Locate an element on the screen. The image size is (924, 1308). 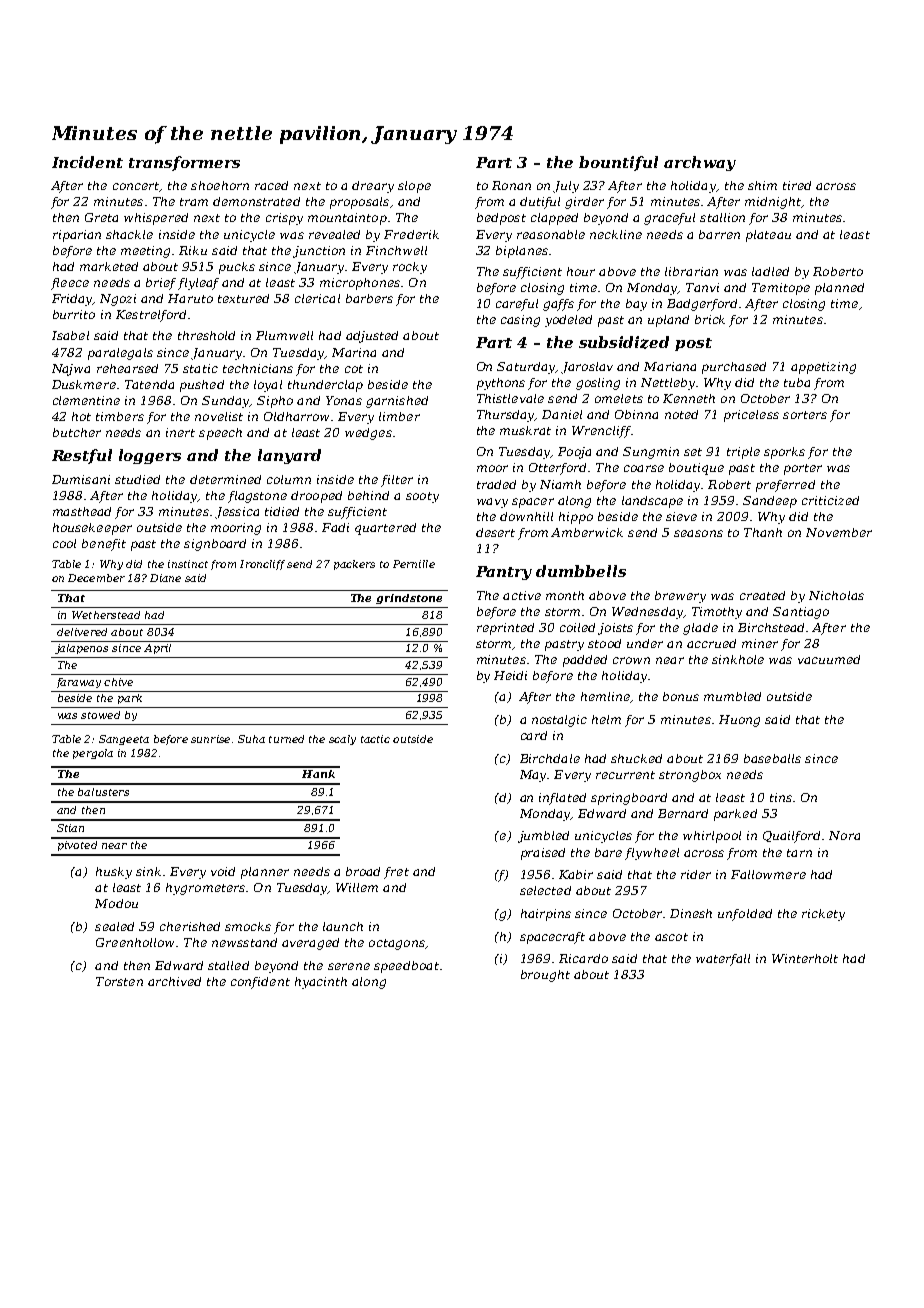
accrued is located at coordinates (711, 643).
